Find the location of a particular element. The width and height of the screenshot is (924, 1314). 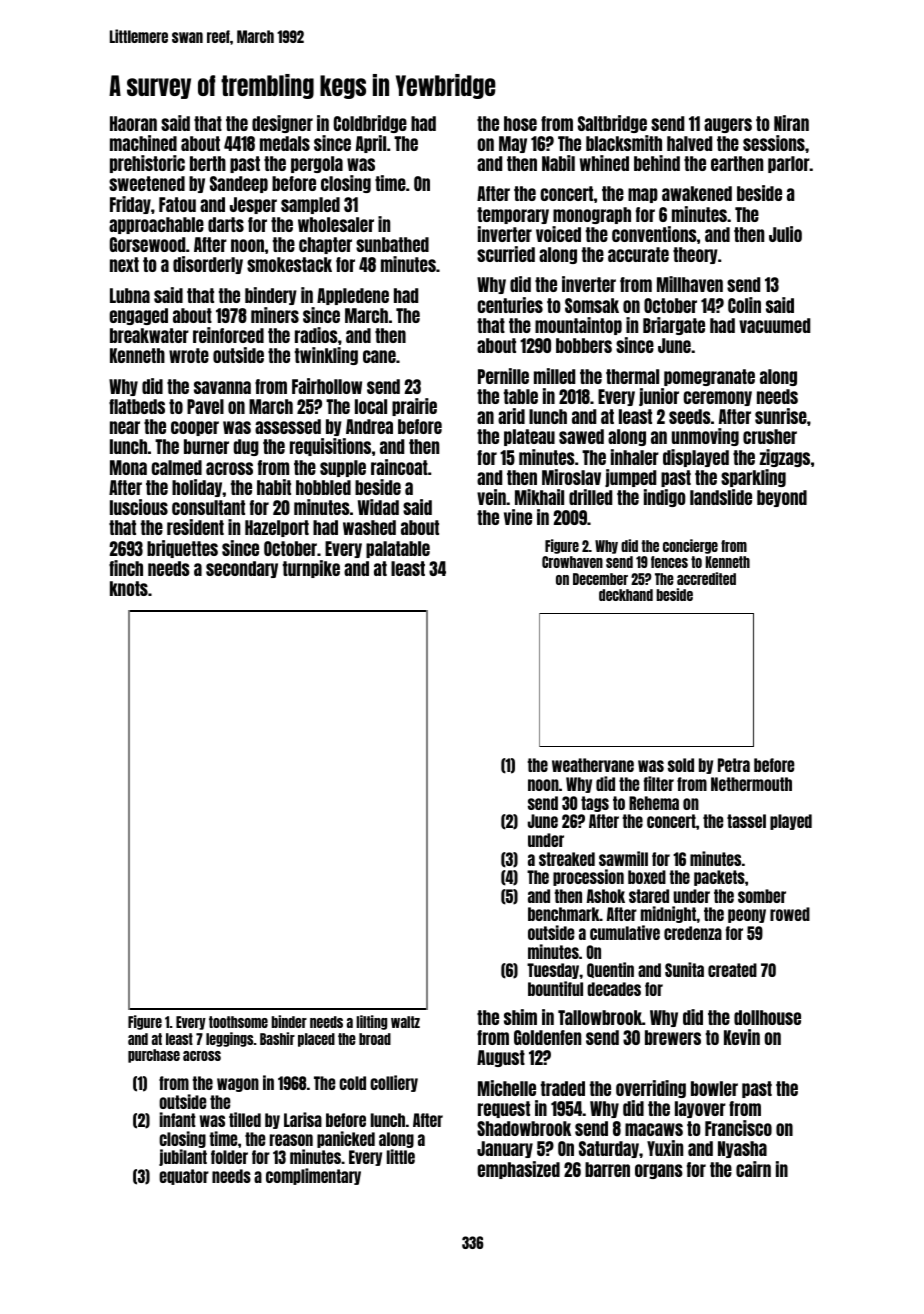

April is located at coordinates (371, 144).
